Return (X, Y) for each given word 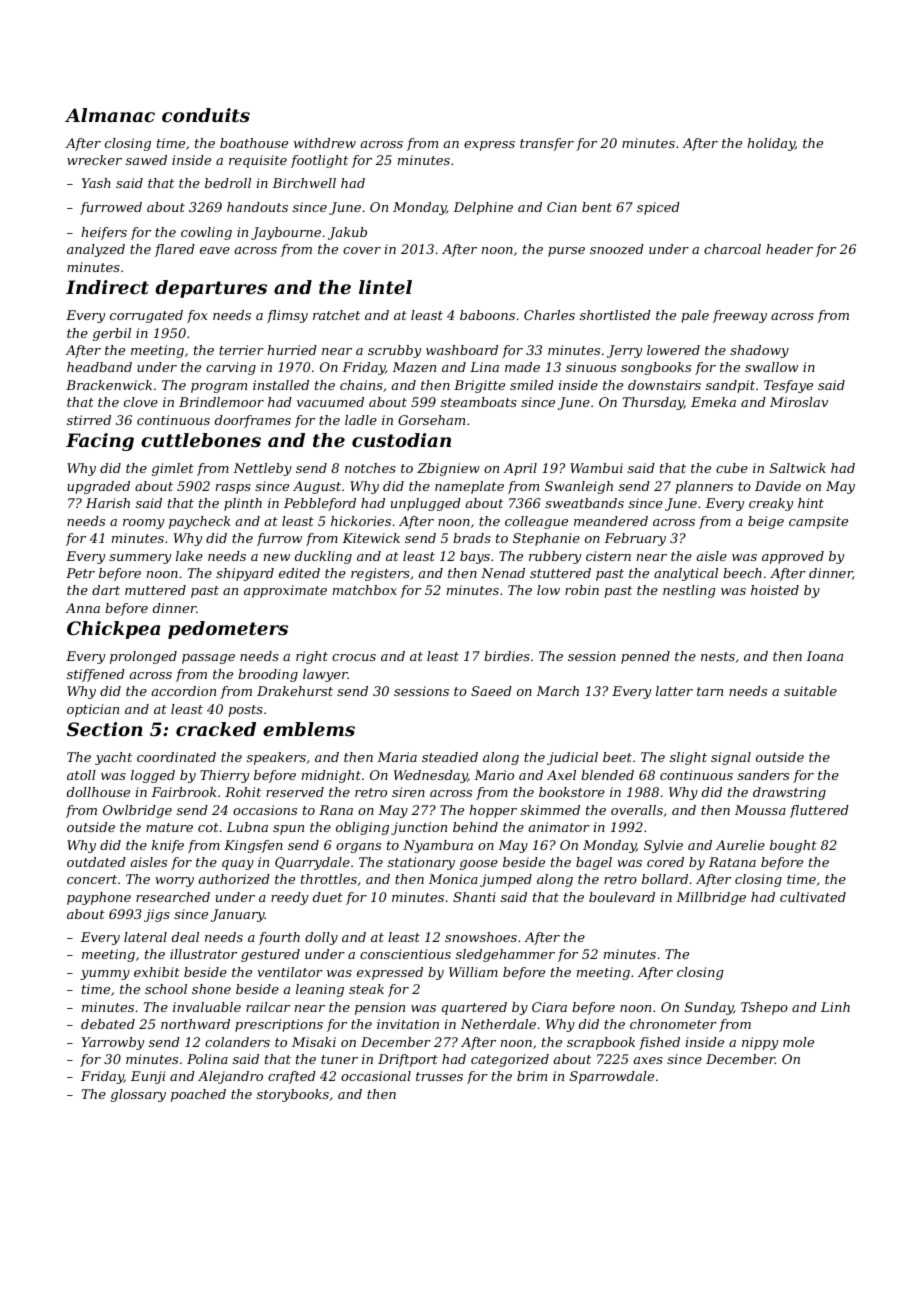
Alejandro (230, 1077)
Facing (100, 442)
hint (811, 503)
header (789, 249)
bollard (665, 879)
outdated (96, 862)
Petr (80, 573)
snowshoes (481, 937)
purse (566, 252)
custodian (401, 440)
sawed (146, 160)
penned (645, 657)
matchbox (365, 590)
